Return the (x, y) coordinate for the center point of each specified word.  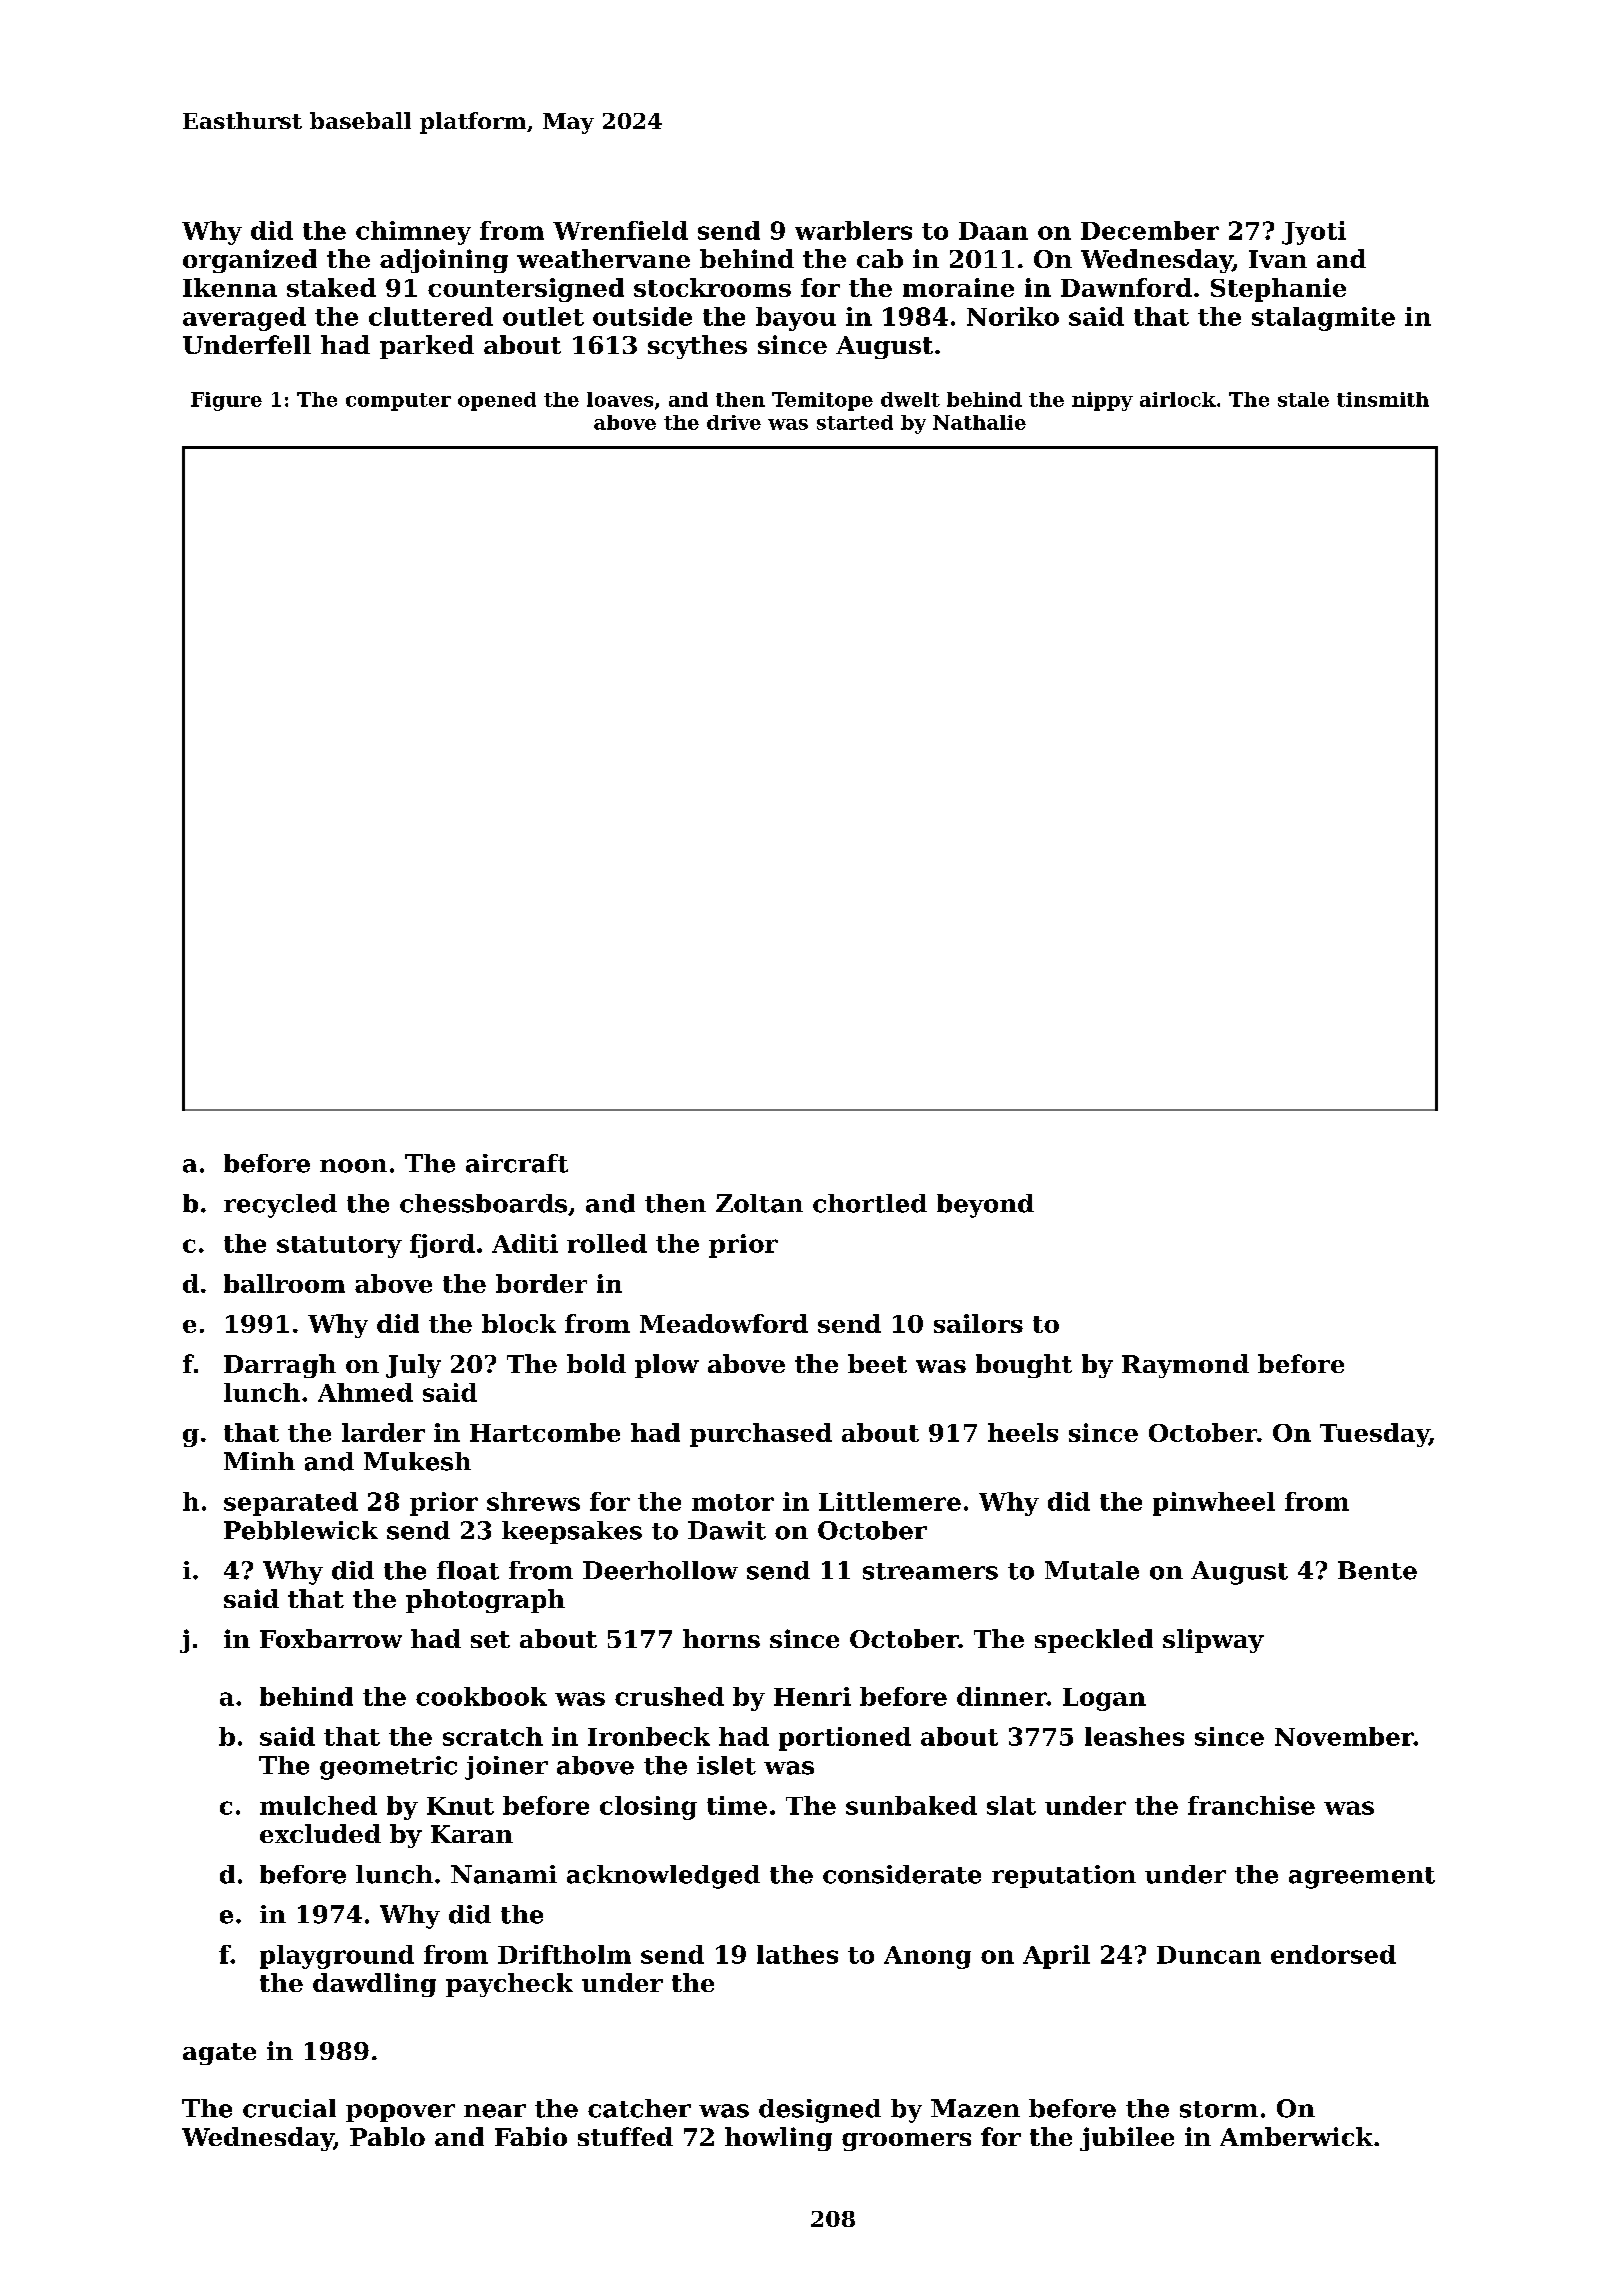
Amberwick (1296, 2136)
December (1150, 230)
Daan (993, 231)
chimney (413, 233)
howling (778, 2139)
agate (219, 2054)
